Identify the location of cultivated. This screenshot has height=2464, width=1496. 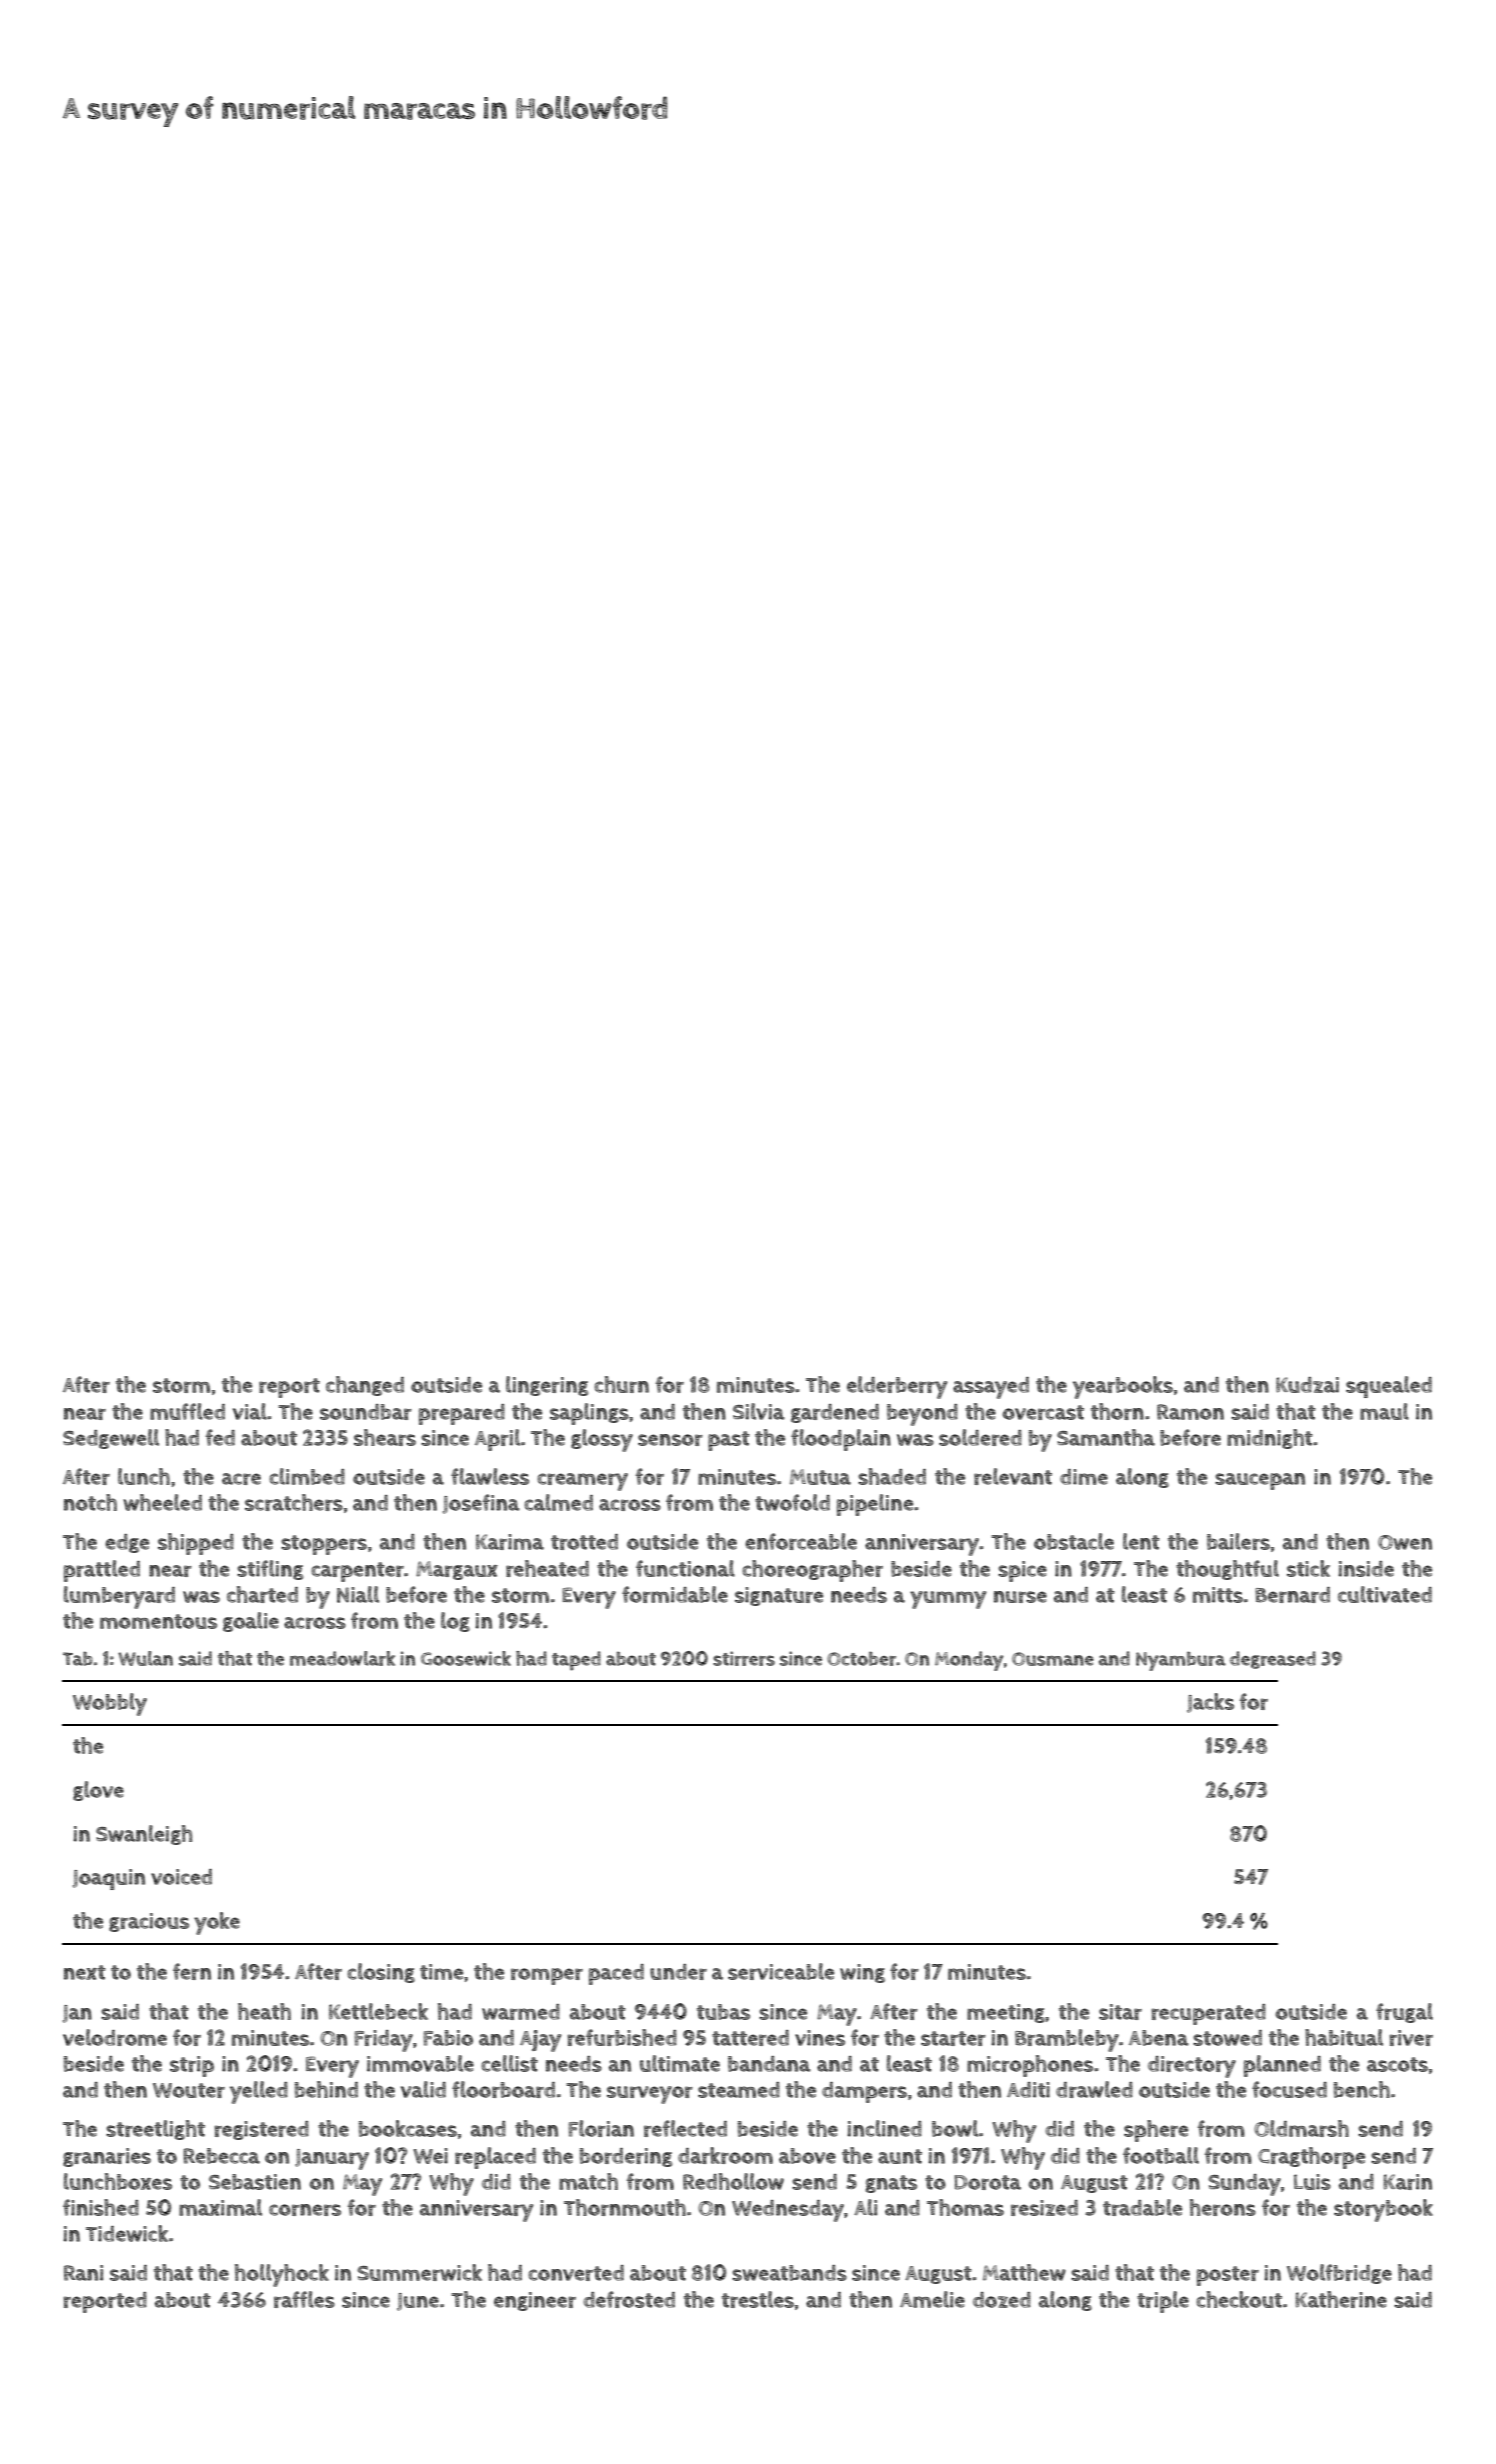
(1385, 1594).
